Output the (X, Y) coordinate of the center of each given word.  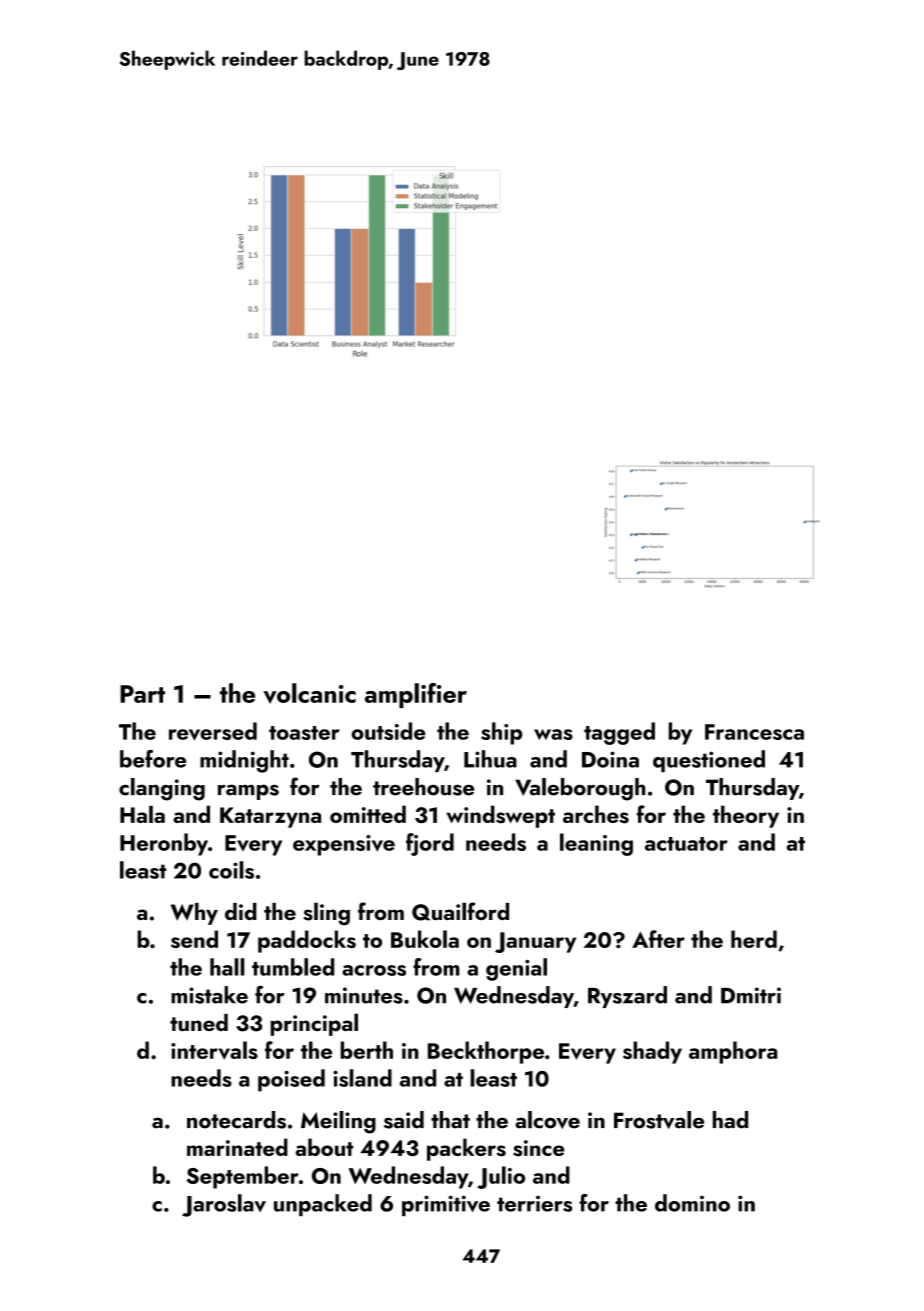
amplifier (416, 695)
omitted (368, 814)
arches (596, 814)
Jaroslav (224, 1205)
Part (142, 694)
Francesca (754, 732)
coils (231, 870)
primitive (446, 1205)
